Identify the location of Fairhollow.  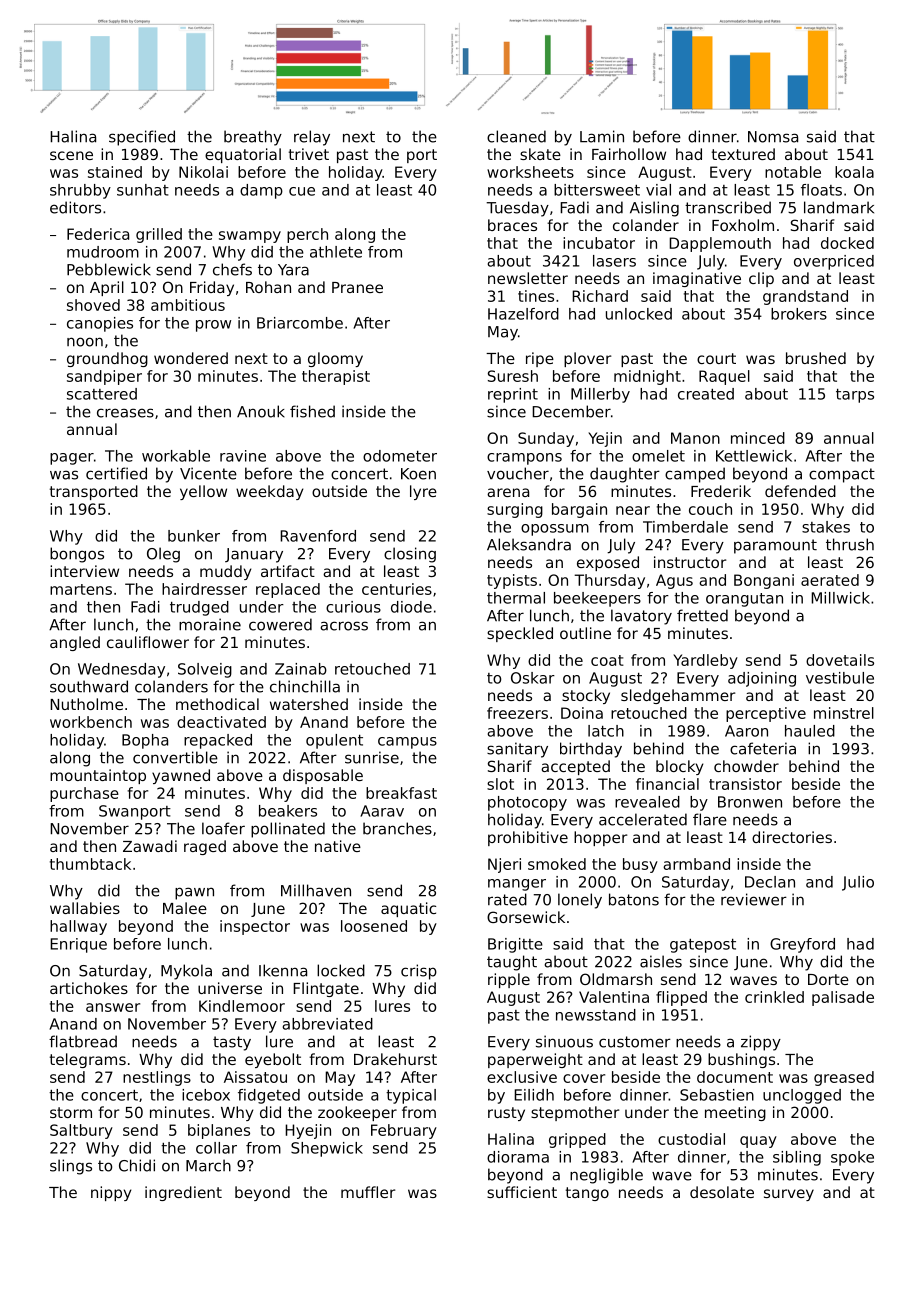
(629, 154).
